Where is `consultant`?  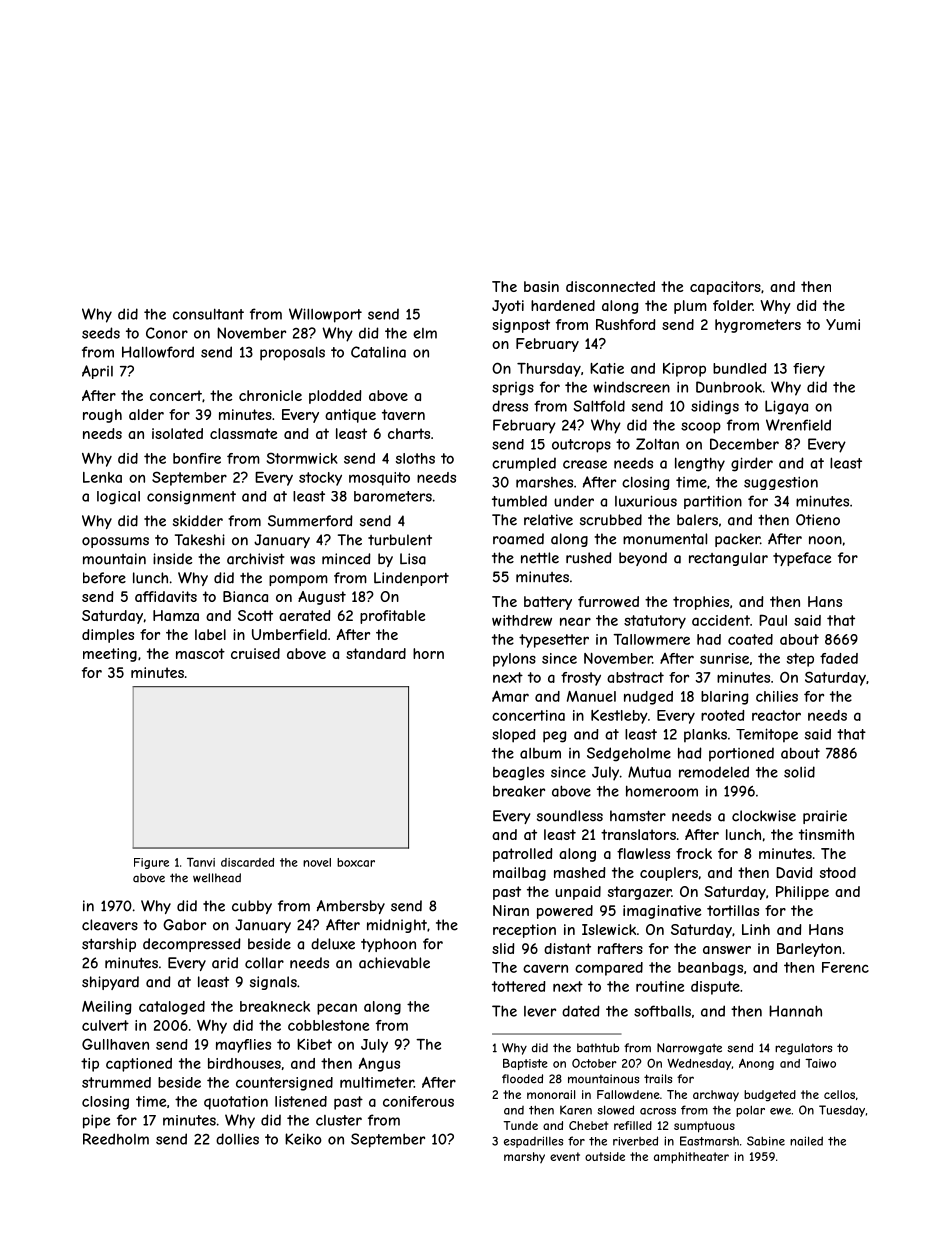 consultant is located at coordinates (208, 314).
